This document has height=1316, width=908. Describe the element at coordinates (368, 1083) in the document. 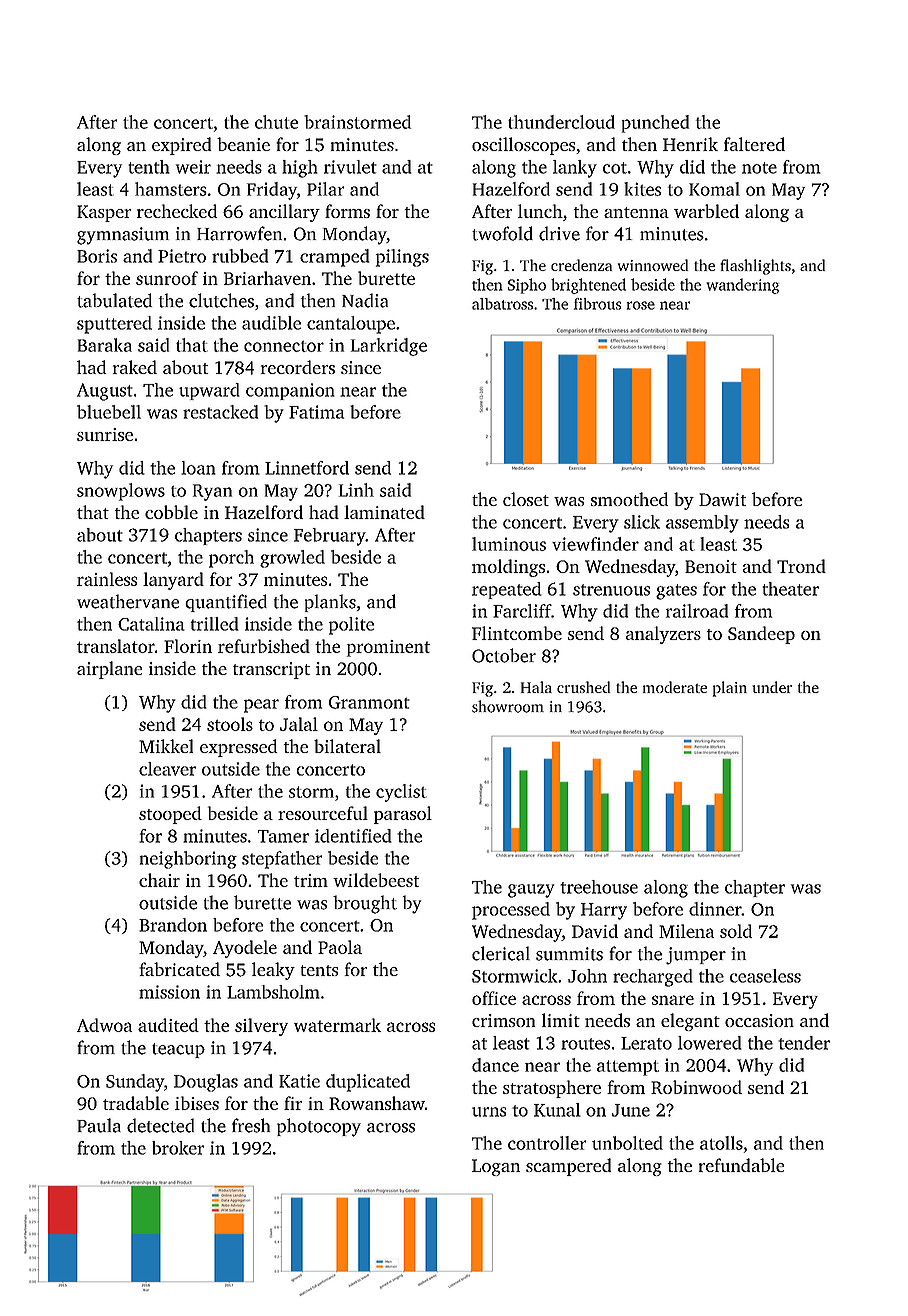

I see `duplicated` at that location.
